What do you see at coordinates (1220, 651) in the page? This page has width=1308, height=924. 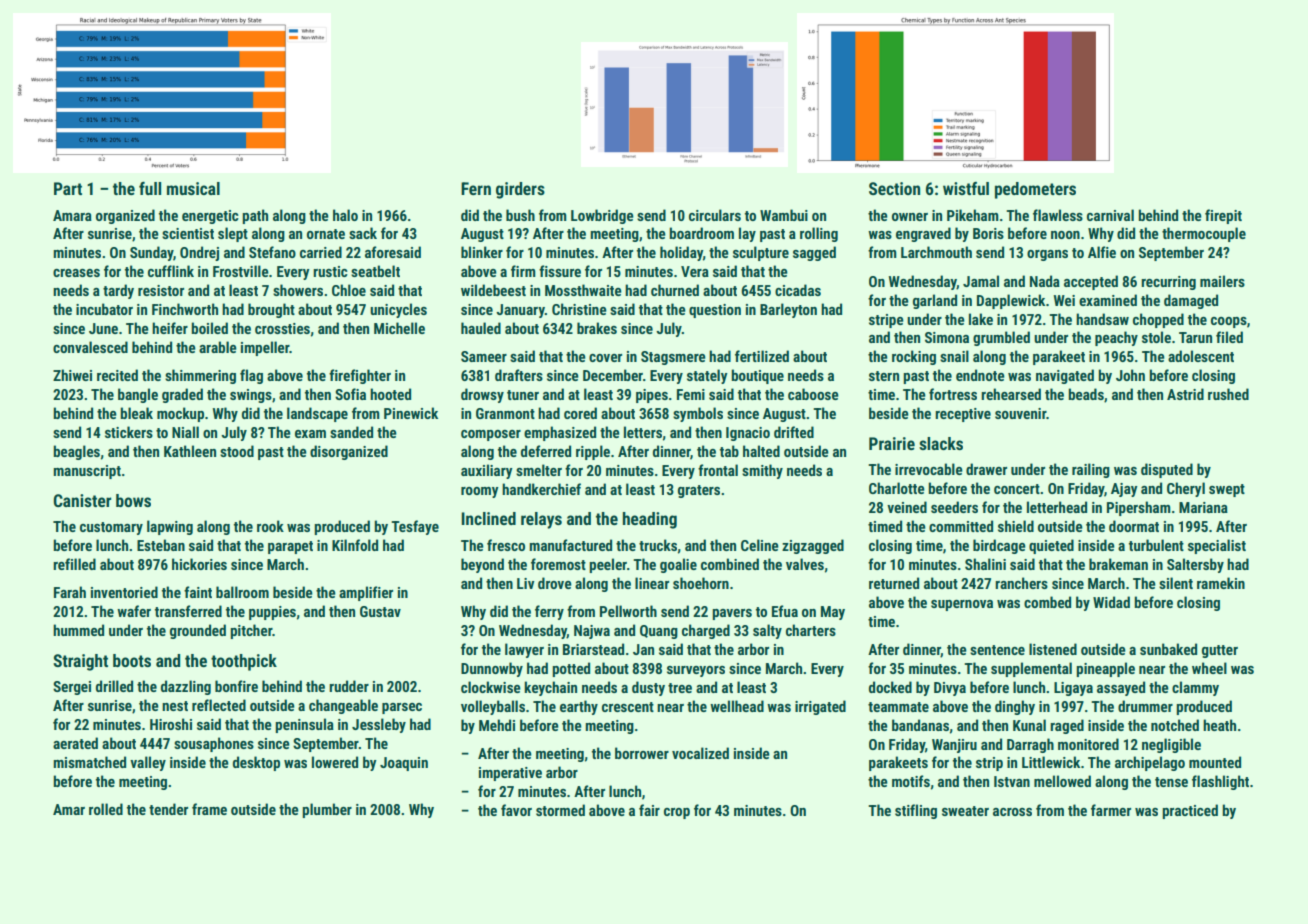 I see `gutter` at bounding box center [1220, 651].
